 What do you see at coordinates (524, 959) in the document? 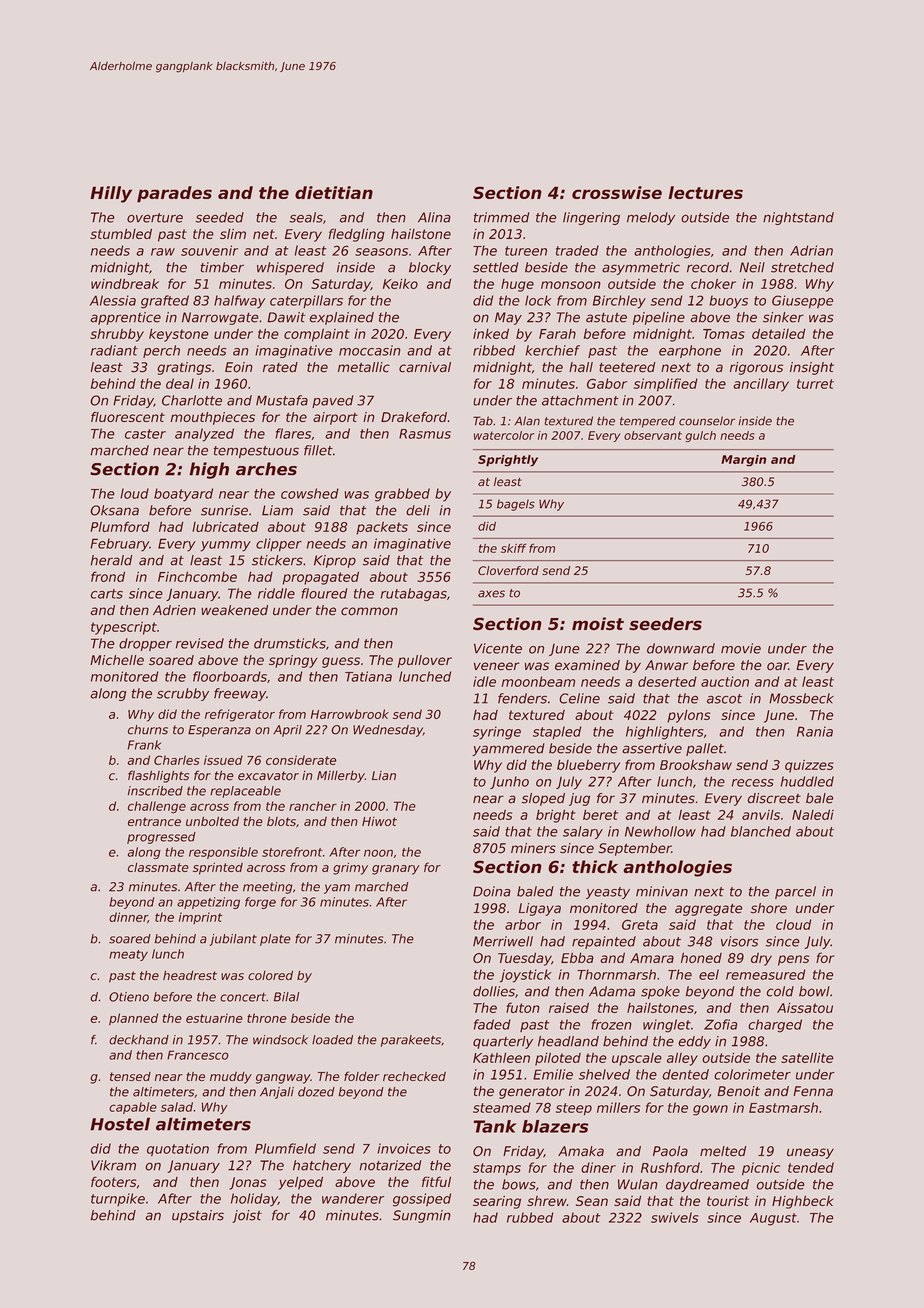
I see `Tuesday` at bounding box center [524, 959].
